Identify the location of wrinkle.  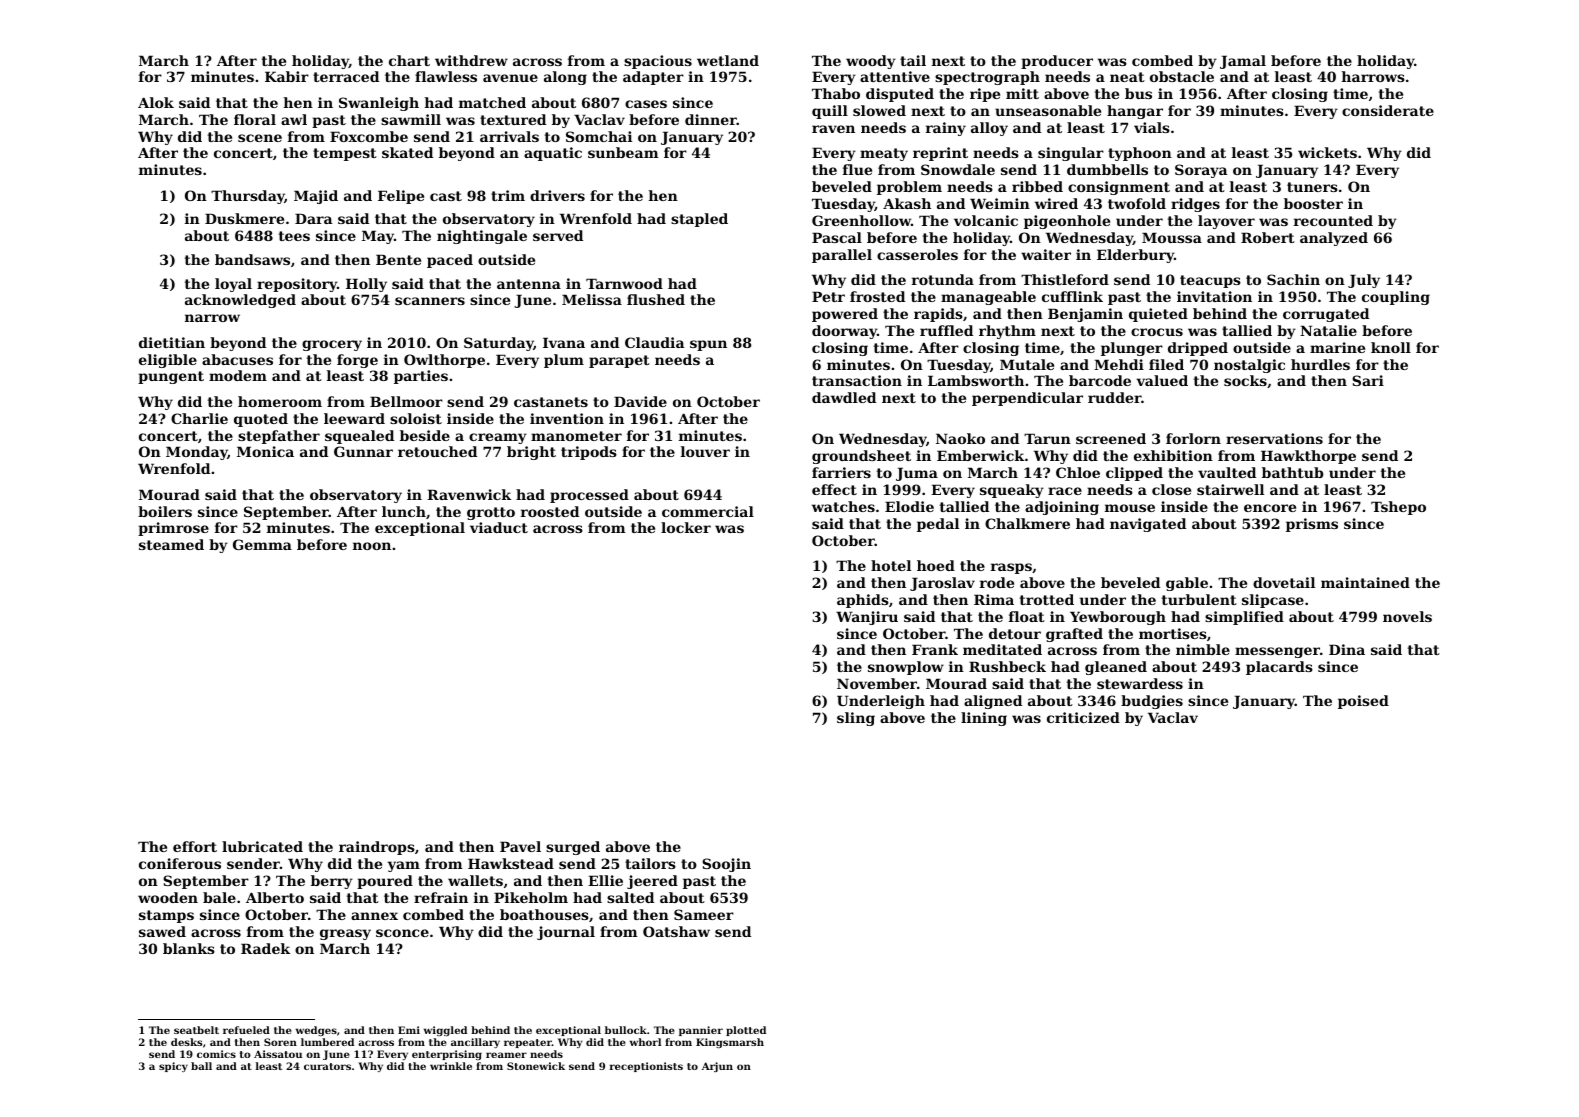
(451, 1066).
